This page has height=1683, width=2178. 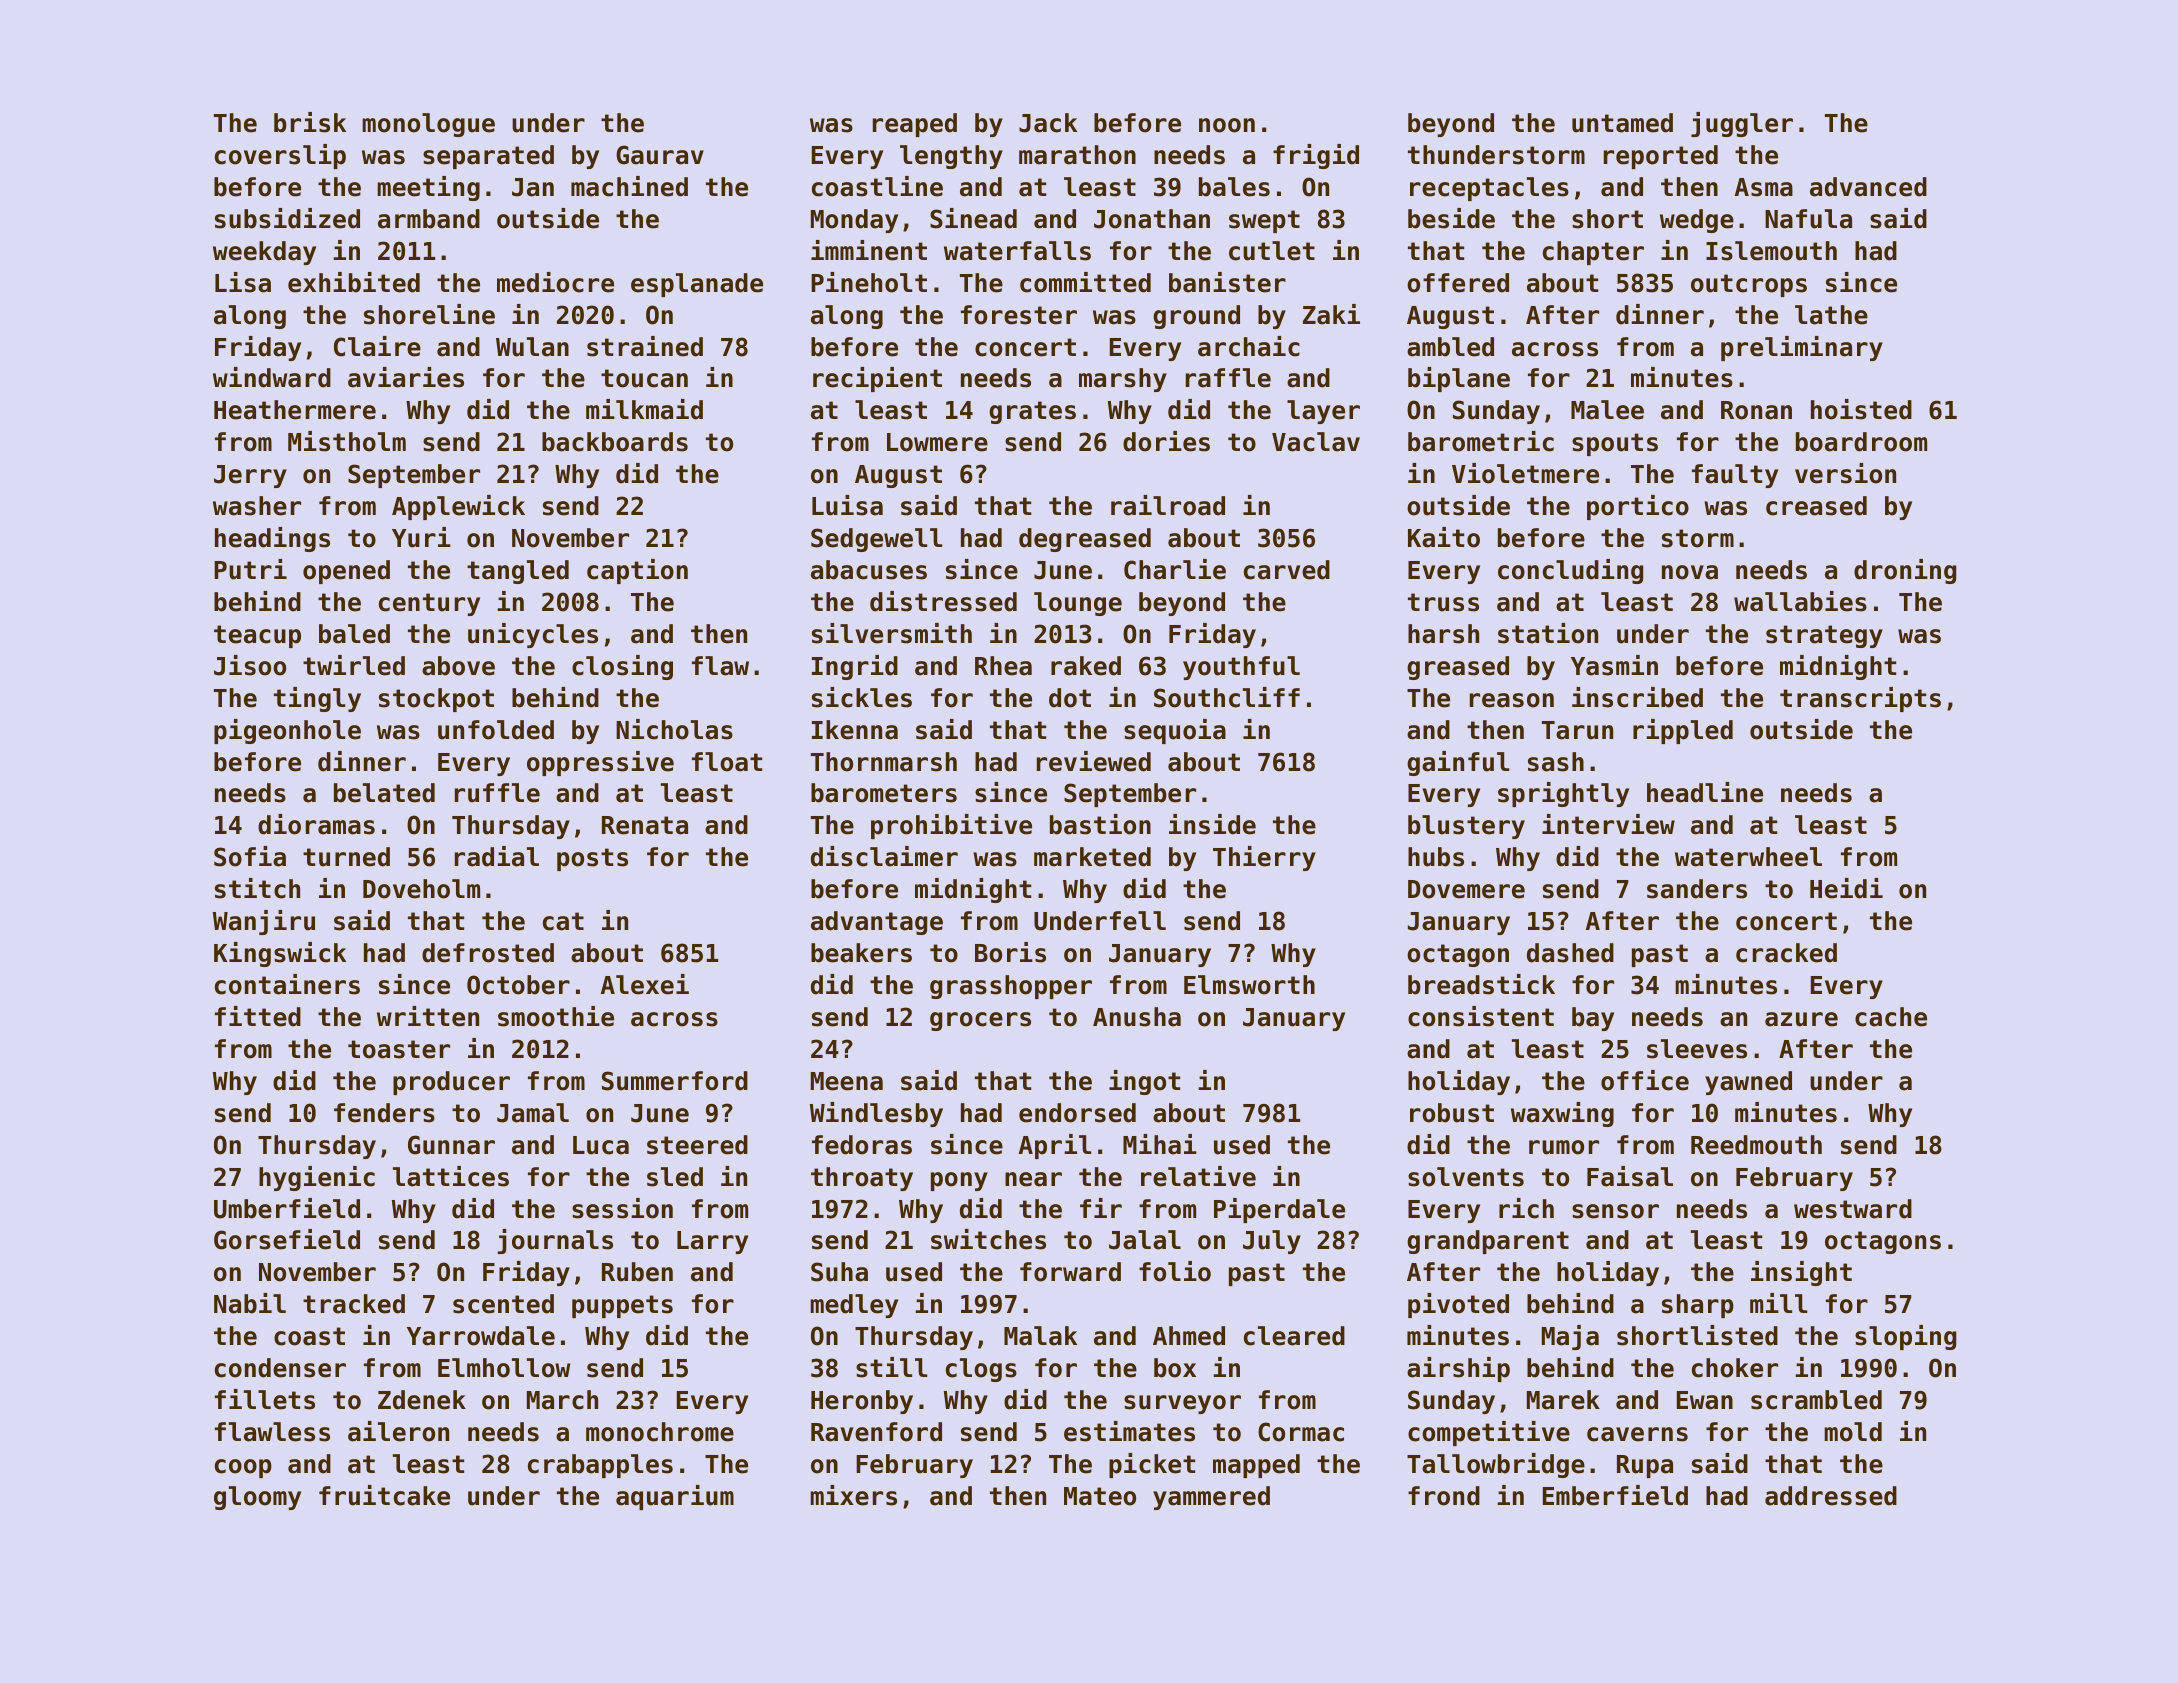 What do you see at coordinates (1466, 827) in the page?
I see `blustery` at bounding box center [1466, 827].
